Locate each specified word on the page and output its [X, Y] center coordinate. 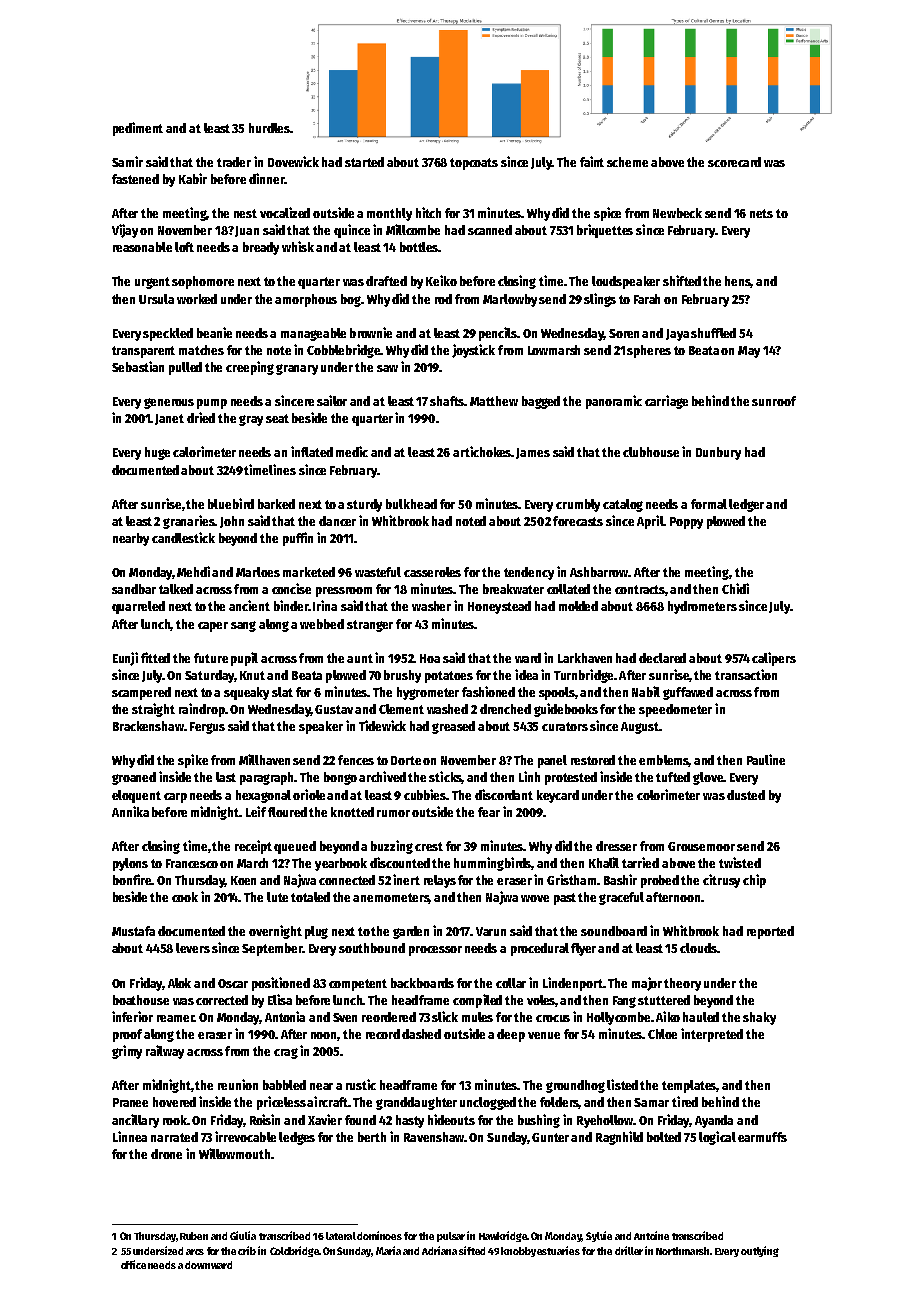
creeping [250, 368]
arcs [195, 1252]
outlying [760, 1251]
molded [578, 606]
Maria [388, 1250]
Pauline [766, 759]
